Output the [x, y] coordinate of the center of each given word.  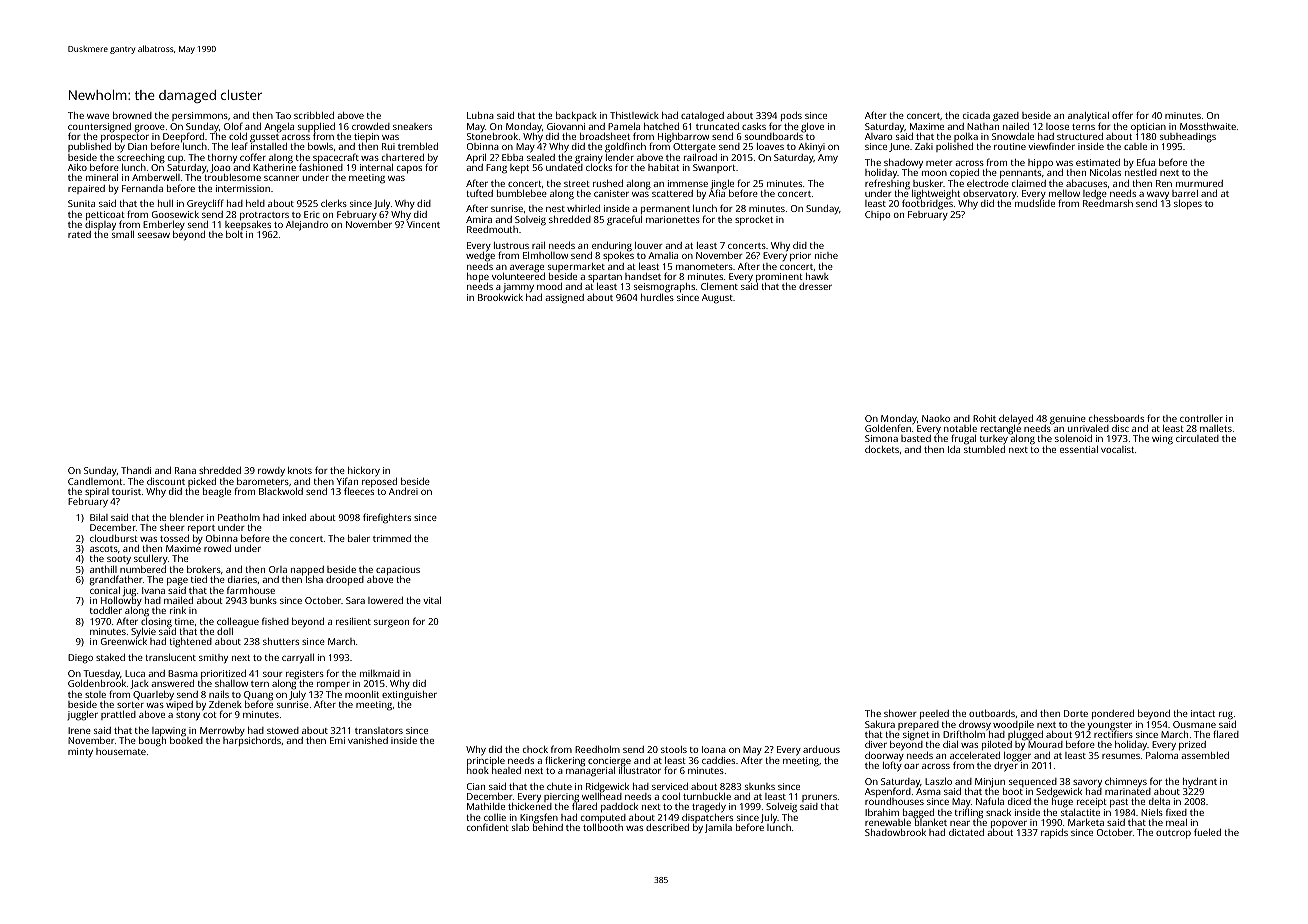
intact [1203, 713]
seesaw [154, 235]
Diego [80, 659]
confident [488, 827]
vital [432, 600]
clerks [334, 203]
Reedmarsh [1108, 203]
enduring [612, 247]
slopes [1188, 204]
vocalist [1117, 449]
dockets [882, 449]
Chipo [877, 215]
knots [300, 470]
